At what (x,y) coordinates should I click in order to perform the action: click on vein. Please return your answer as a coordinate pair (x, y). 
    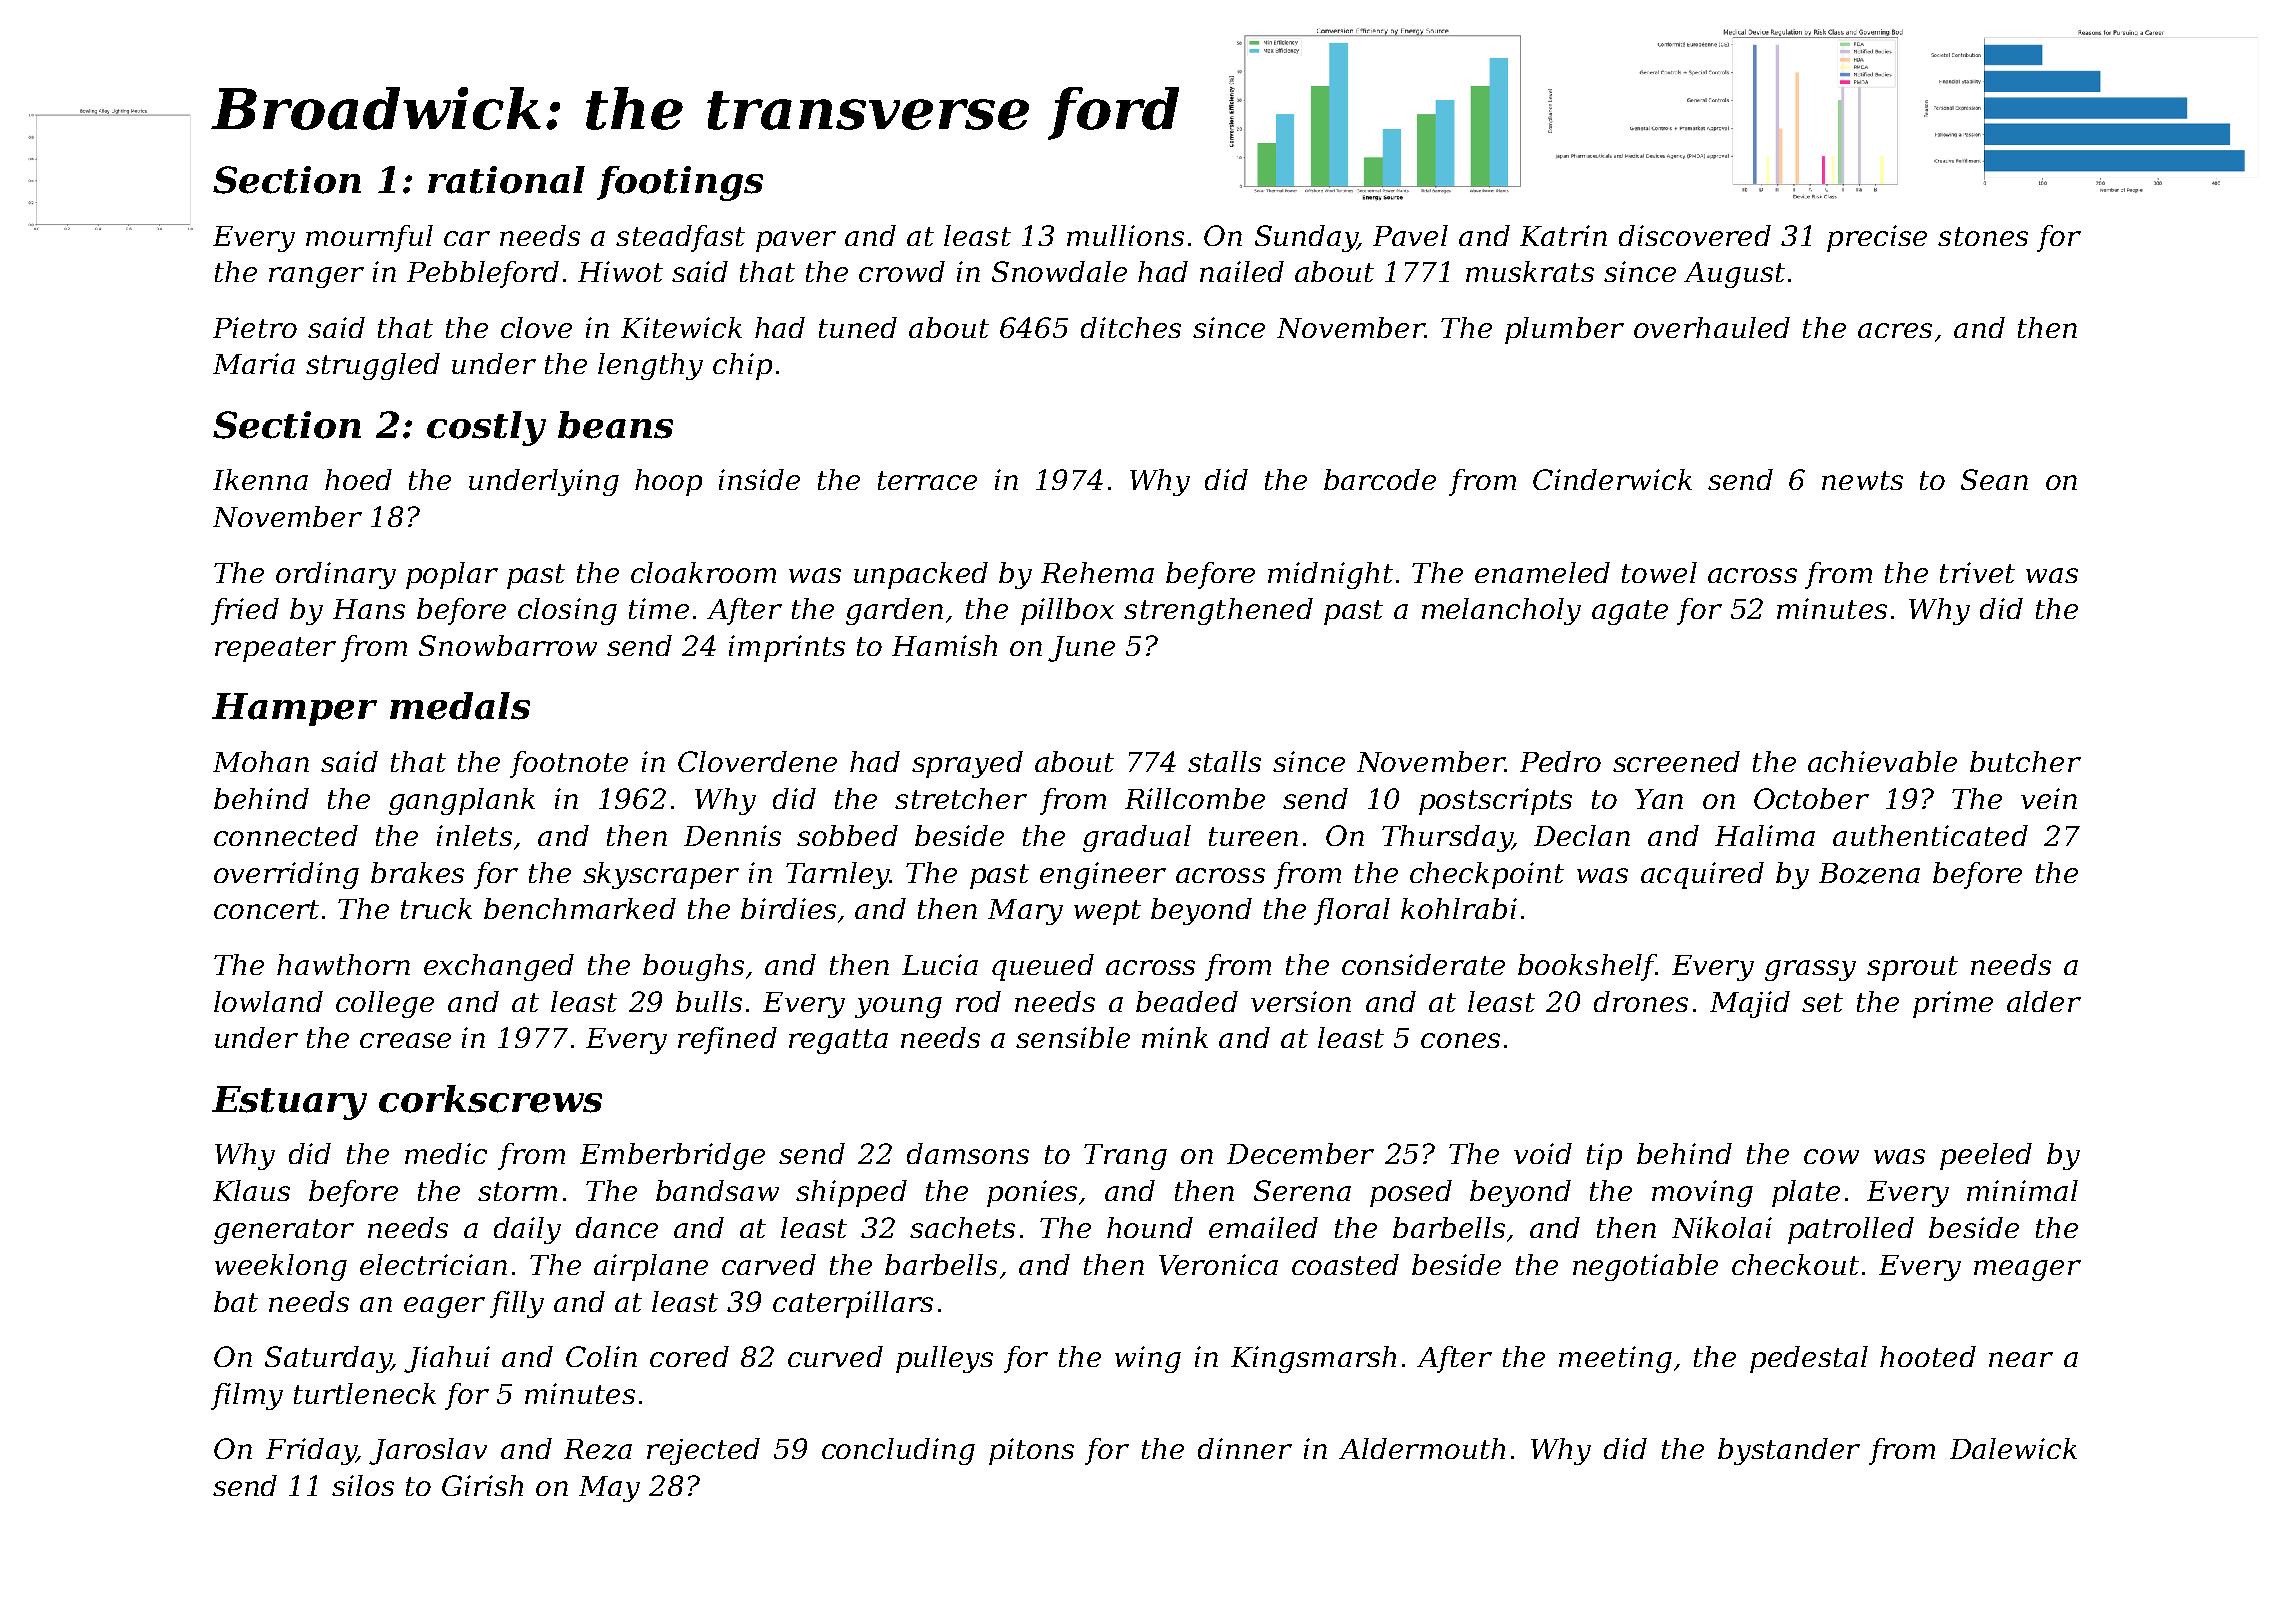
    Looking at the image, I should click on (2049, 798).
